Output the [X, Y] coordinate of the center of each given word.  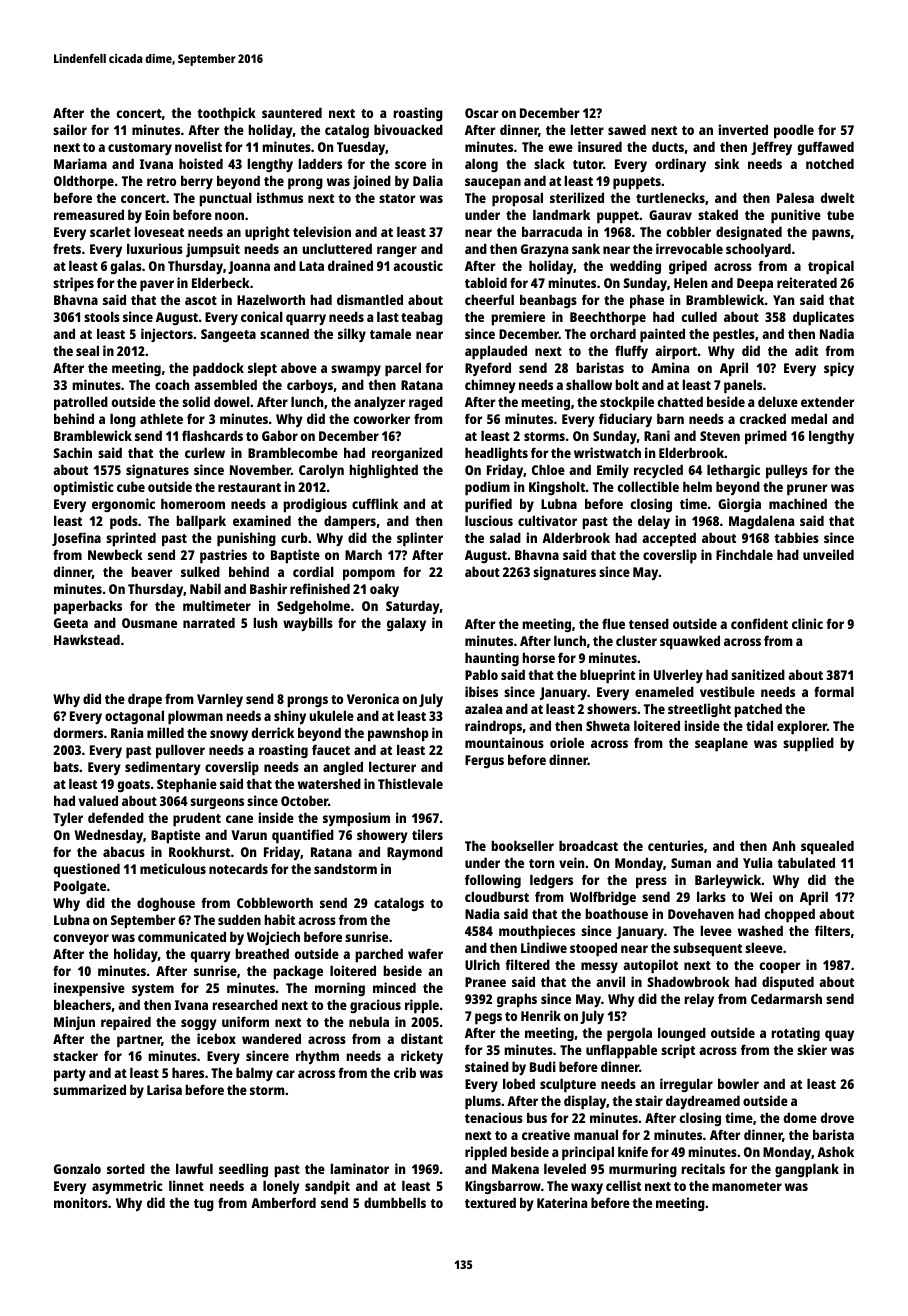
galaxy [406, 624]
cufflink [375, 503]
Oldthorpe [84, 182]
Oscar [481, 113]
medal [809, 418]
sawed [627, 129]
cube [131, 486]
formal [834, 691]
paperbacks [88, 607]
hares [188, 1072]
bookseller [522, 845]
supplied [808, 744]
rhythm [317, 1057]
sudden [239, 919]
